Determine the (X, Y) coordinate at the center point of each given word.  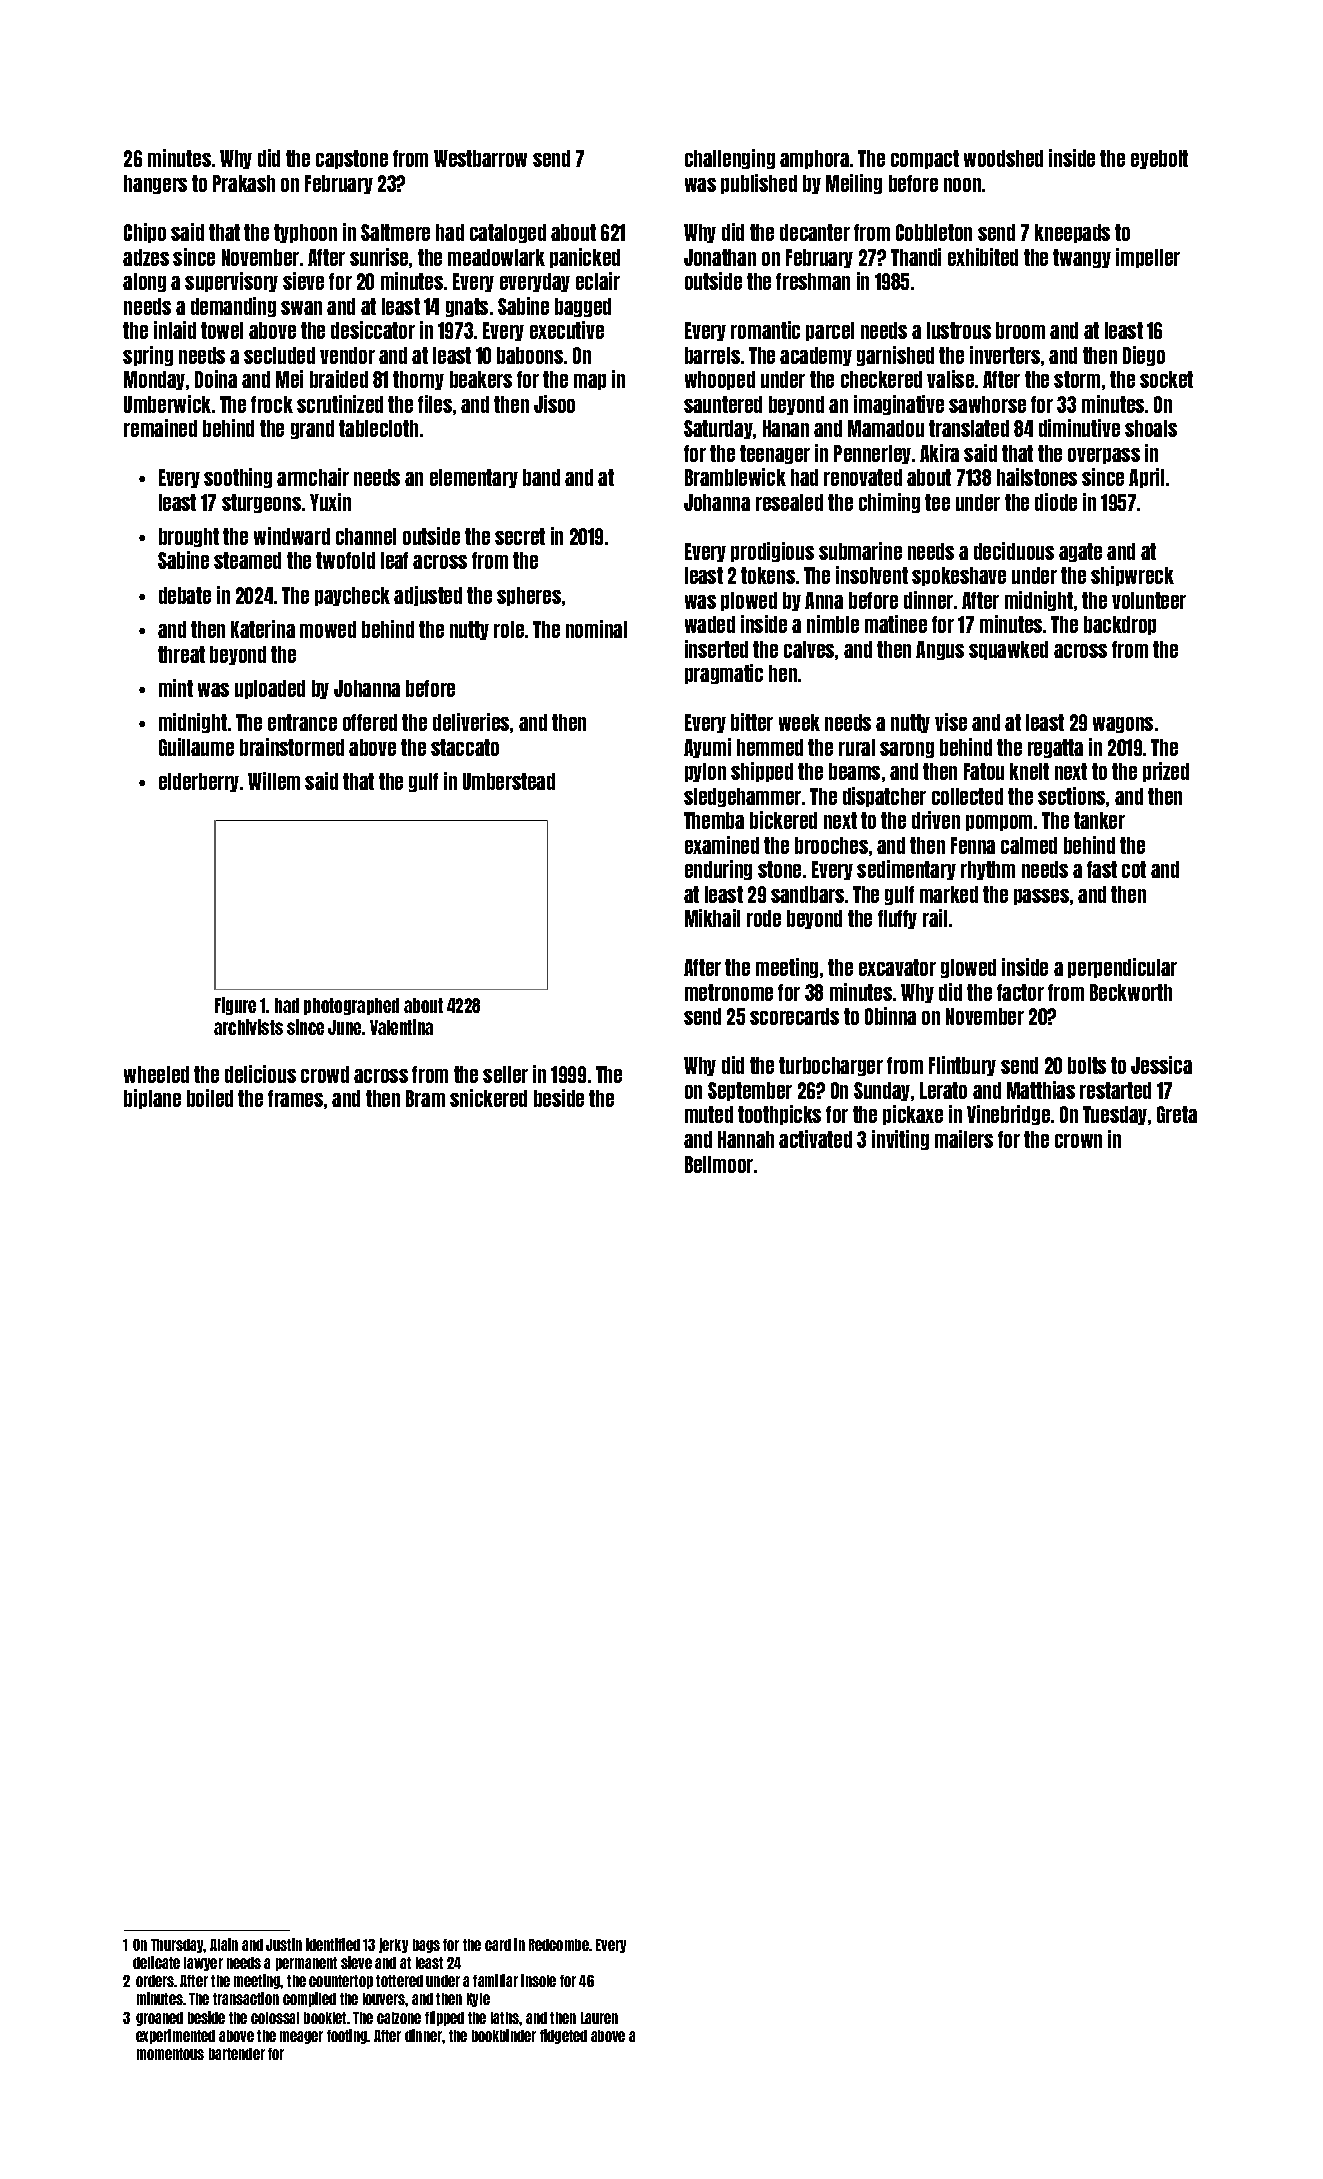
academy (816, 356)
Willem (274, 781)
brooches (831, 845)
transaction (246, 1998)
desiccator (373, 330)
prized (1166, 772)
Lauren (599, 2018)
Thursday (177, 1946)
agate (1080, 552)
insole (538, 1980)
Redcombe (559, 1945)
